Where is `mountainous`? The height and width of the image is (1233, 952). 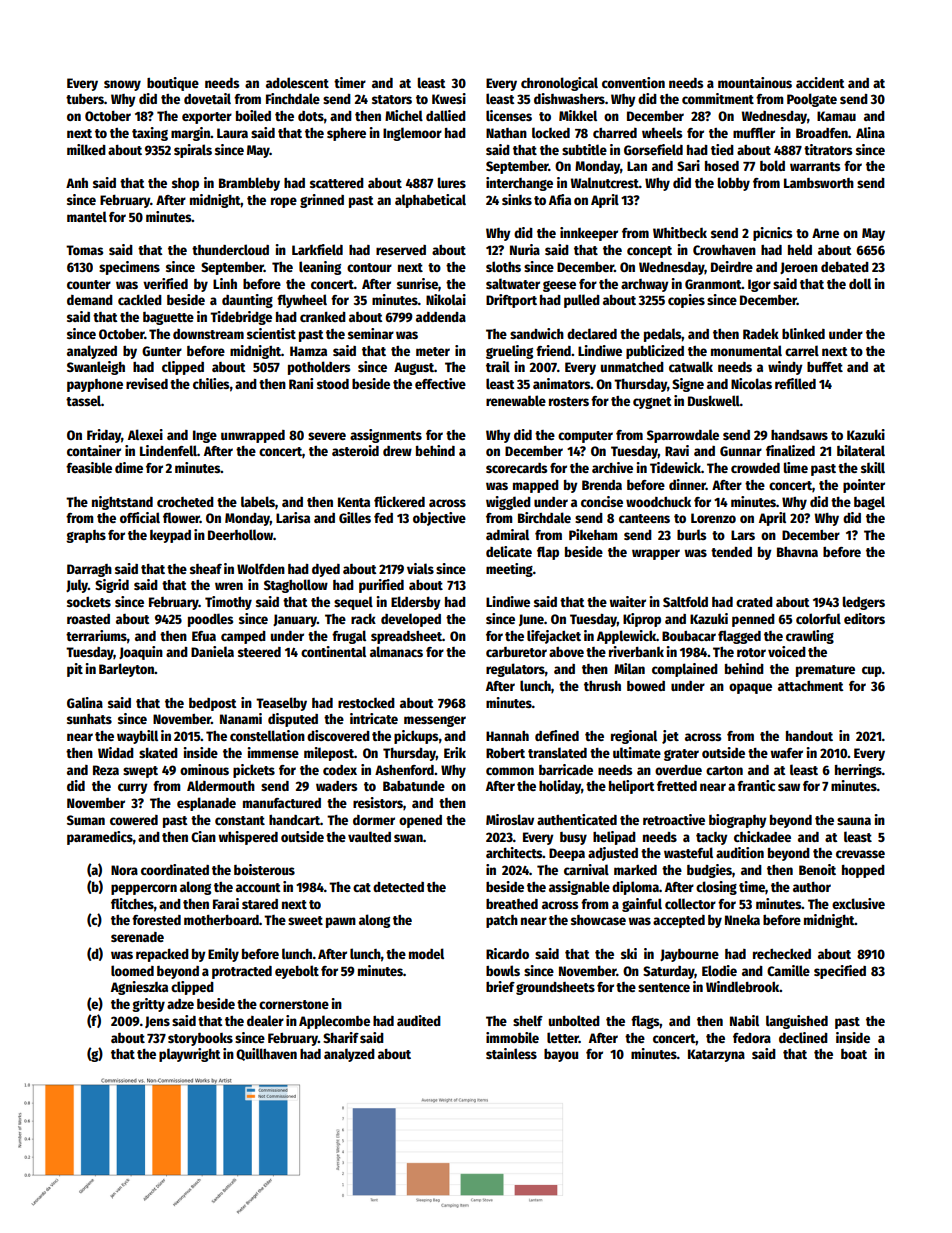
mountainous is located at coordinates (755, 82).
